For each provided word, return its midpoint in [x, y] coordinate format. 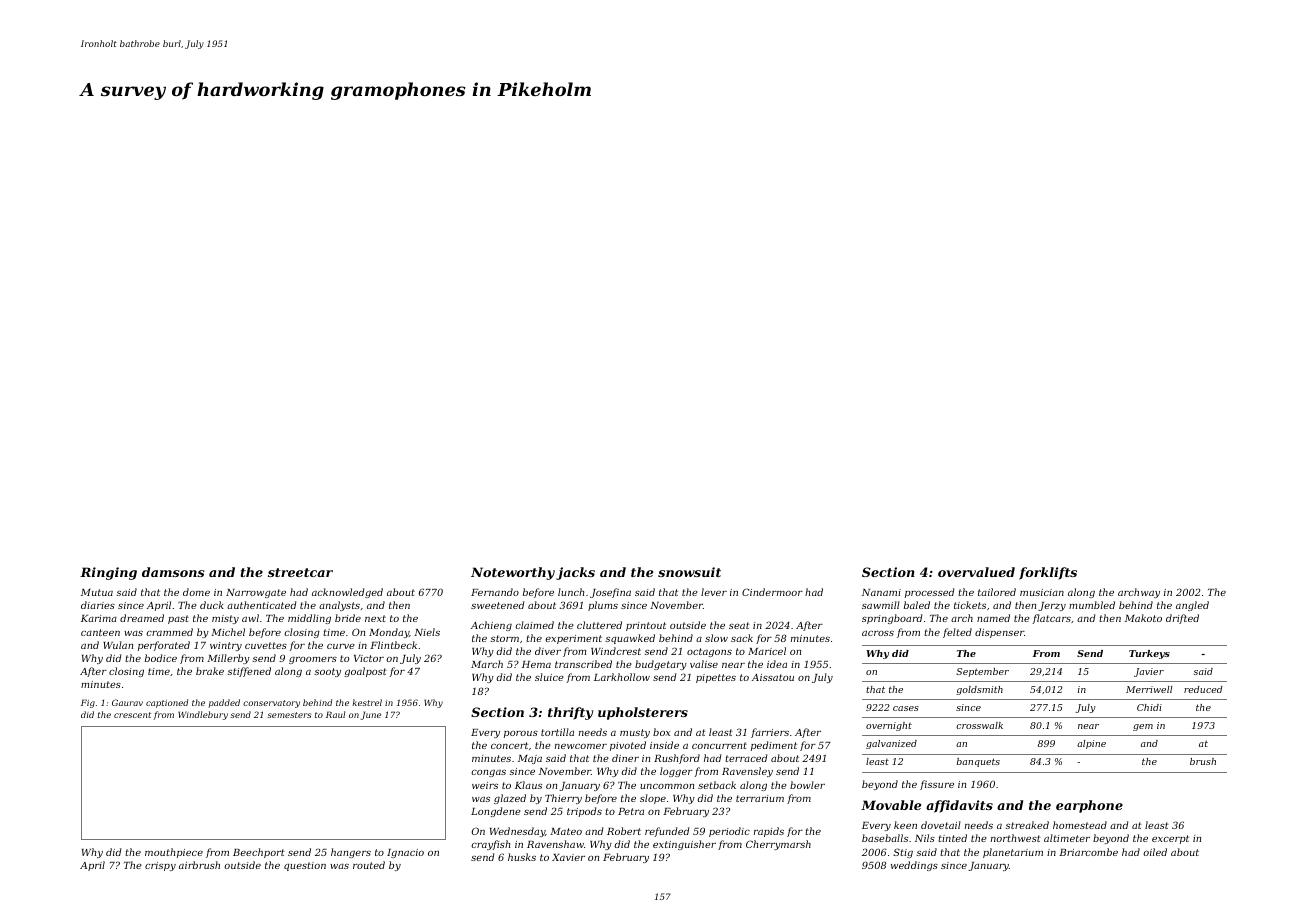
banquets [978, 762]
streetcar [300, 572]
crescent [132, 715]
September [982, 672]
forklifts [1048, 573]
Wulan [118, 645]
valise [704, 664]
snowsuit [689, 572]
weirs [485, 785]
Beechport [259, 853]
